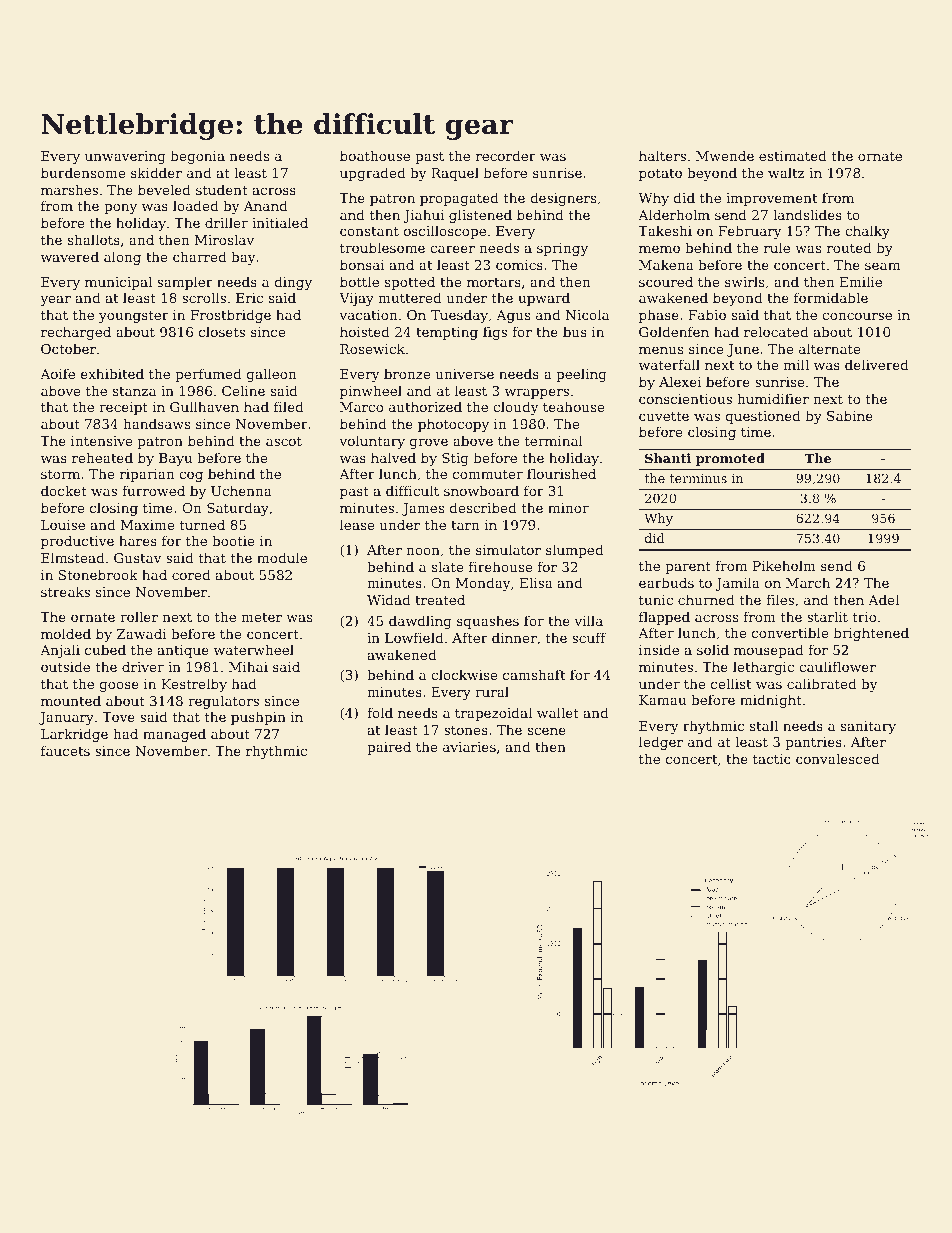  What do you see at coordinates (662, 155) in the page?
I see `halters` at bounding box center [662, 155].
